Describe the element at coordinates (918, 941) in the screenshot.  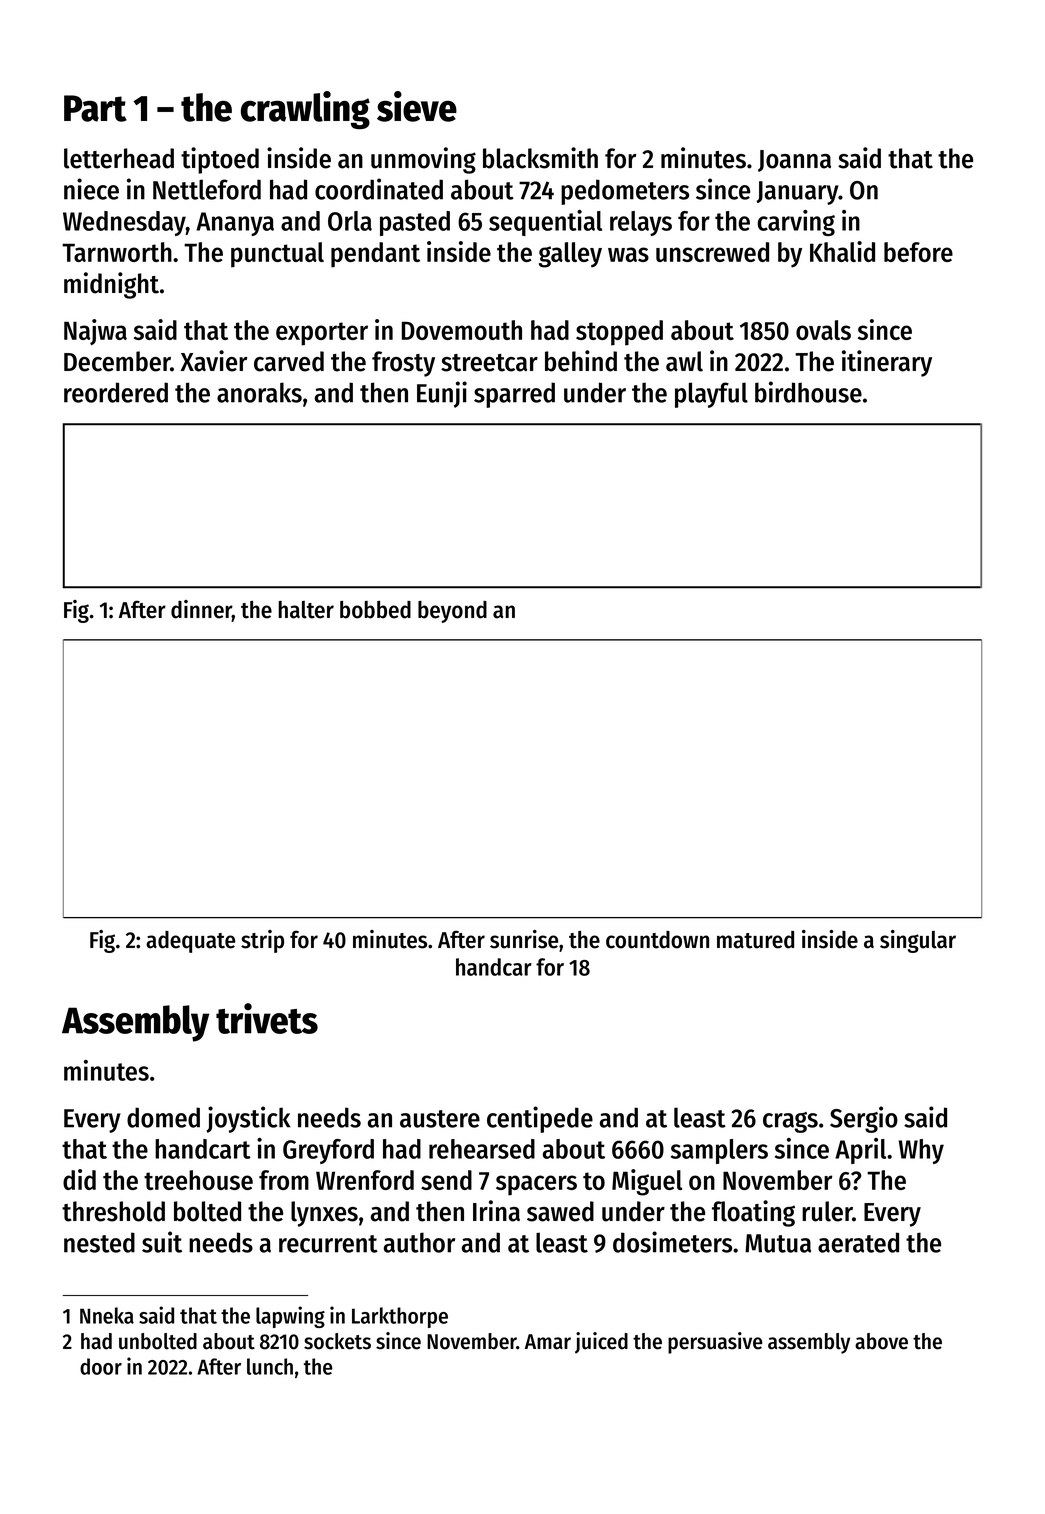
I see `singular` at that location.
